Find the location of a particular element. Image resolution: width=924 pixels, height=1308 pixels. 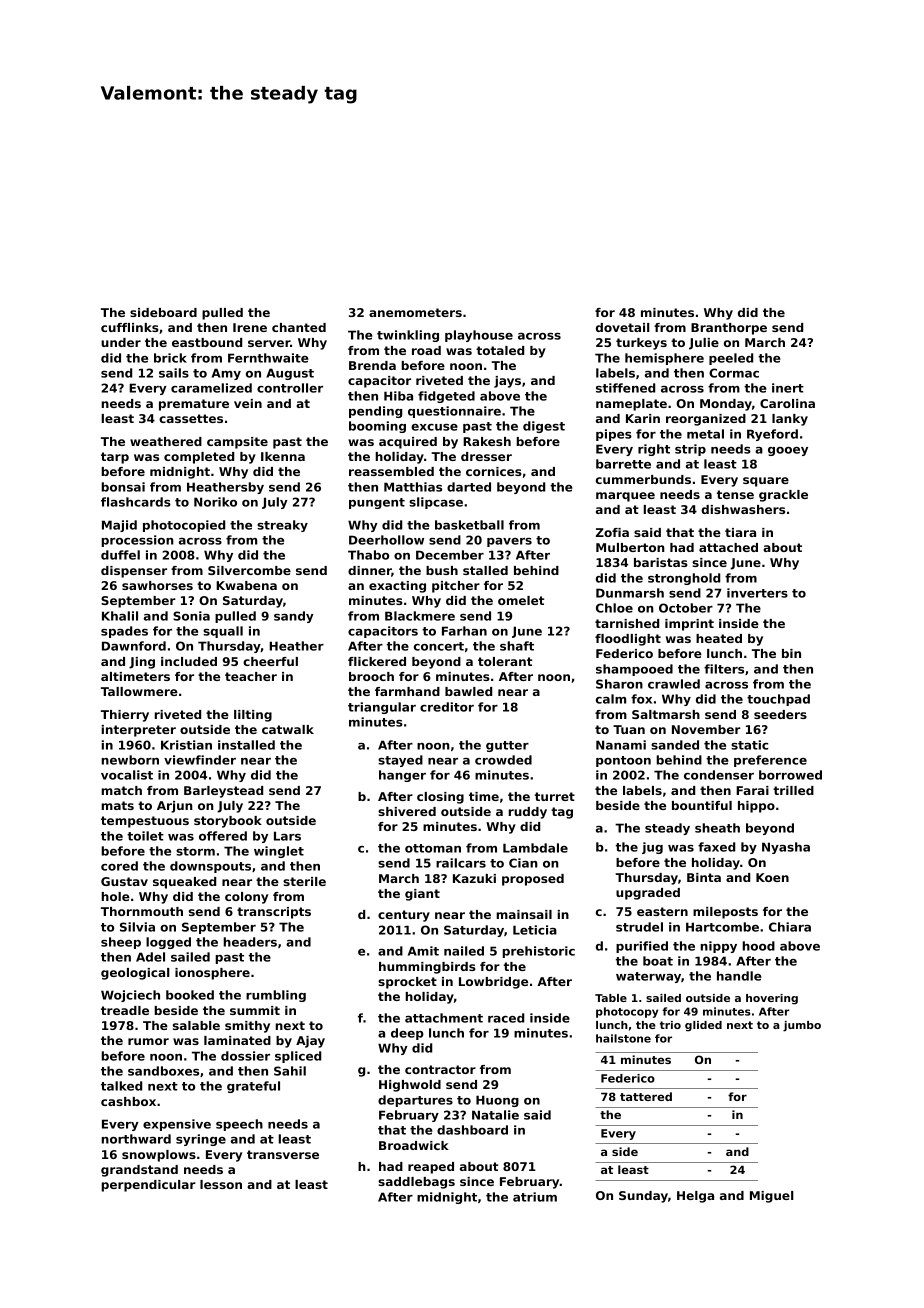

hemisphere is located at coordinates (664, 359).
